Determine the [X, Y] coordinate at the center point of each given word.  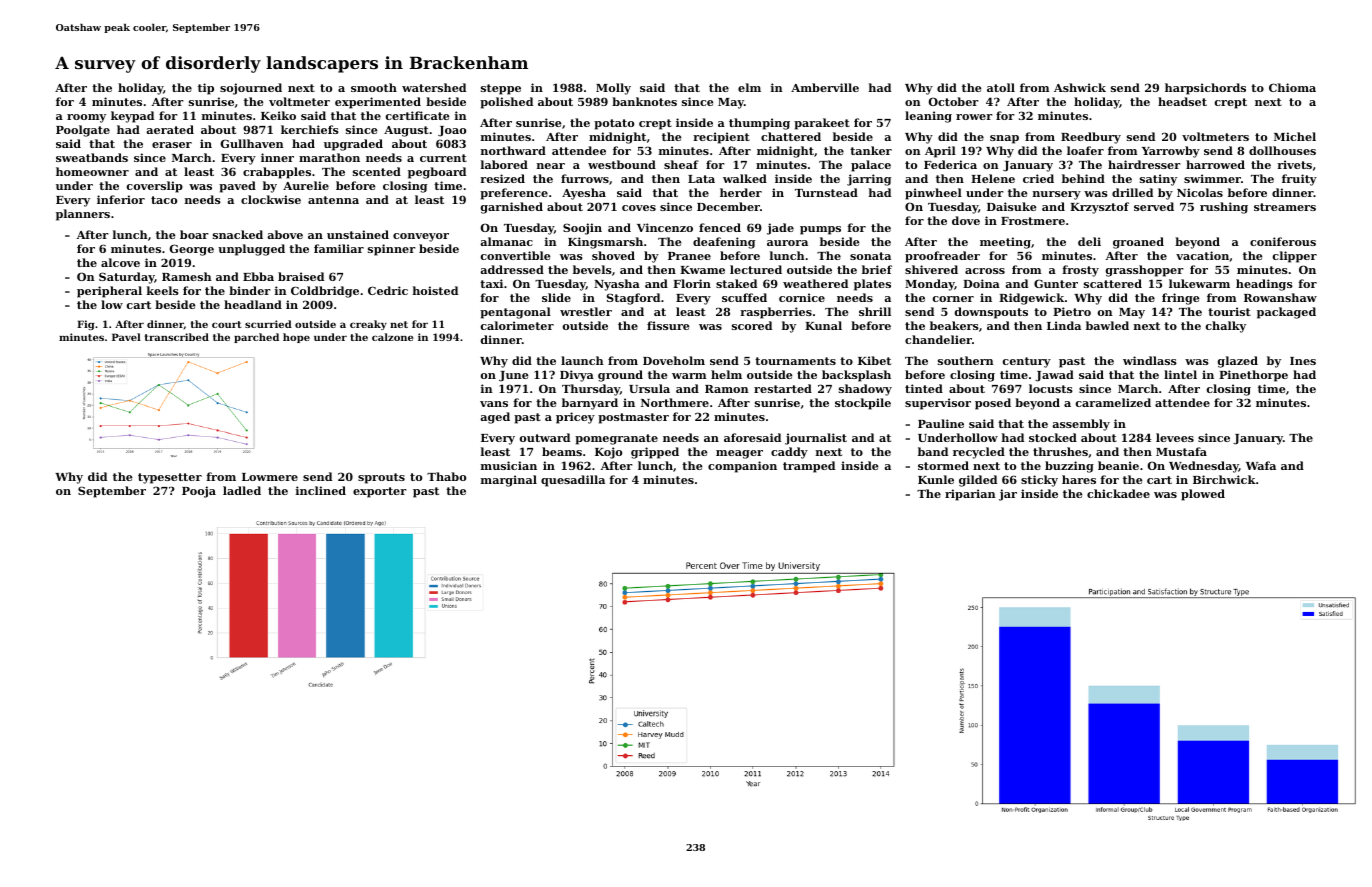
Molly [613, 89]
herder [741, 192]
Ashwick [1080, 87]
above [285, 234]
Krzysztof [1099, 208]
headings [1264, 285]
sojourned [251, 89]
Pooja [199, 492]
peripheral [109, 292]
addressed [512, 269]
